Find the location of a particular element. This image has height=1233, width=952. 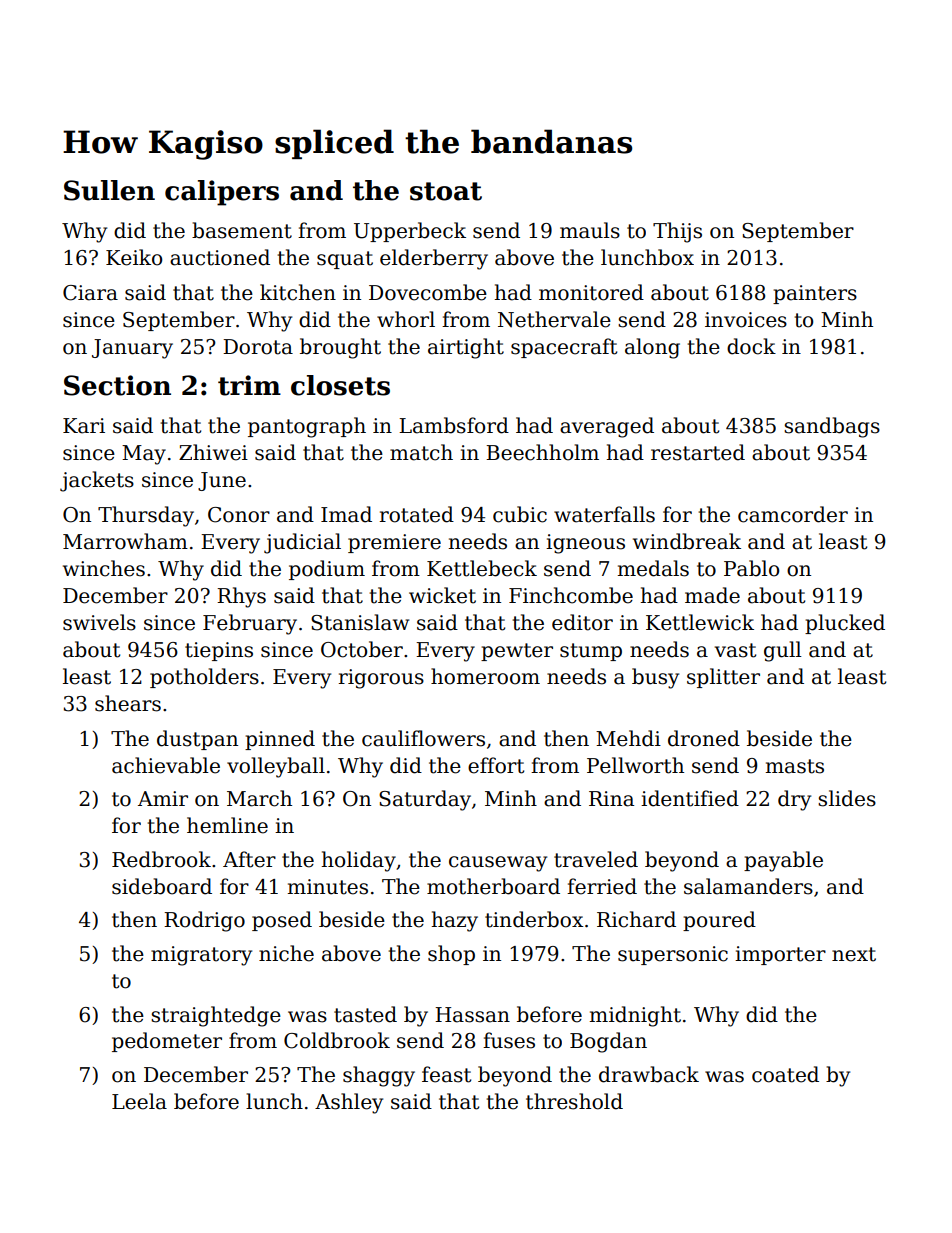

Mehdi is located at coordinates (628, 738).
